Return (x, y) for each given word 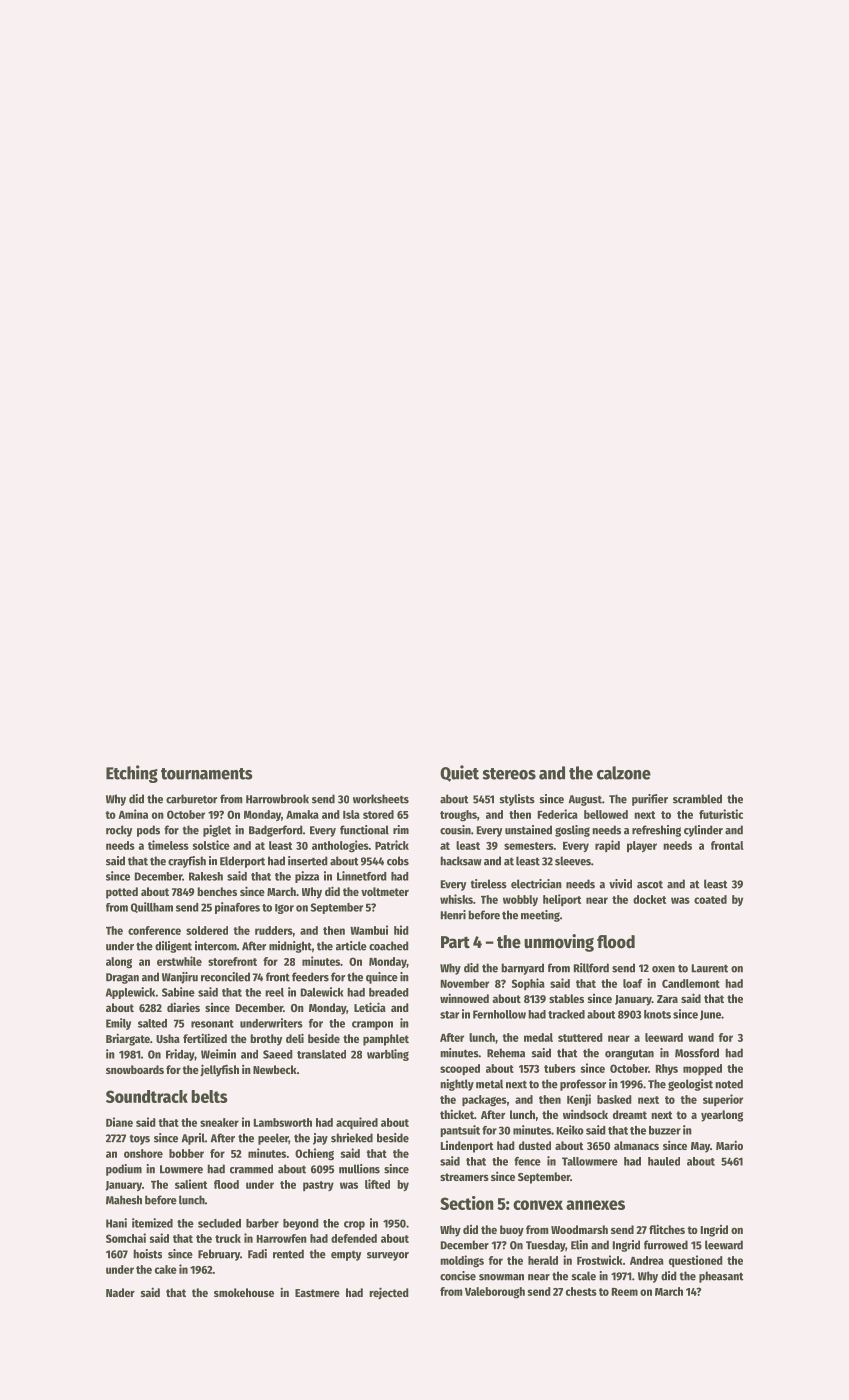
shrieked (352, 1138)
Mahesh (124, 1200)
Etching (132, 774)
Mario (729, 1145)
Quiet (459, 773)
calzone (624, 773)
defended (354, 1238)
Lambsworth (283, 1122)
